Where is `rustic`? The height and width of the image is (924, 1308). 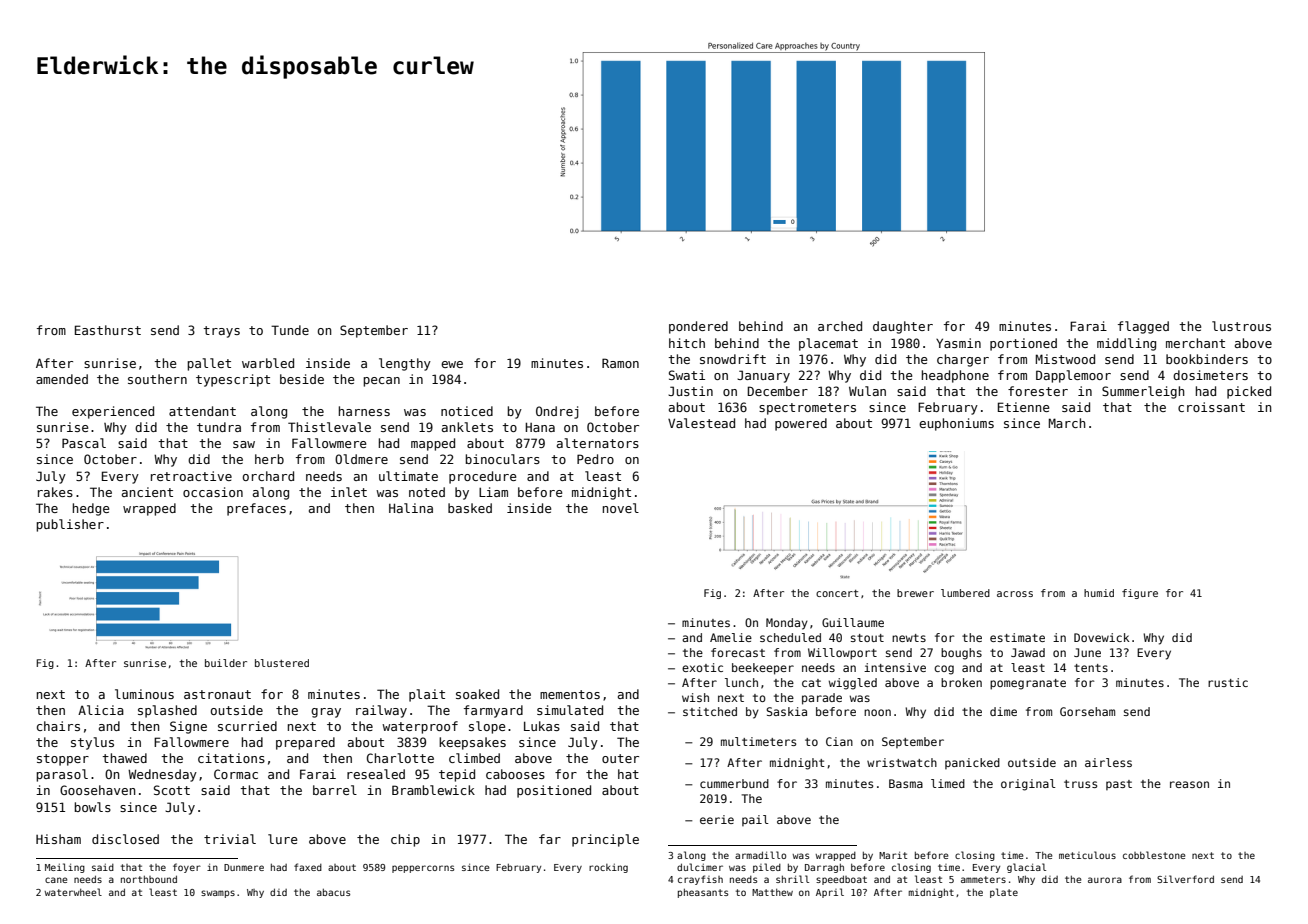
rustic is located at coordinates (1228, 682).
